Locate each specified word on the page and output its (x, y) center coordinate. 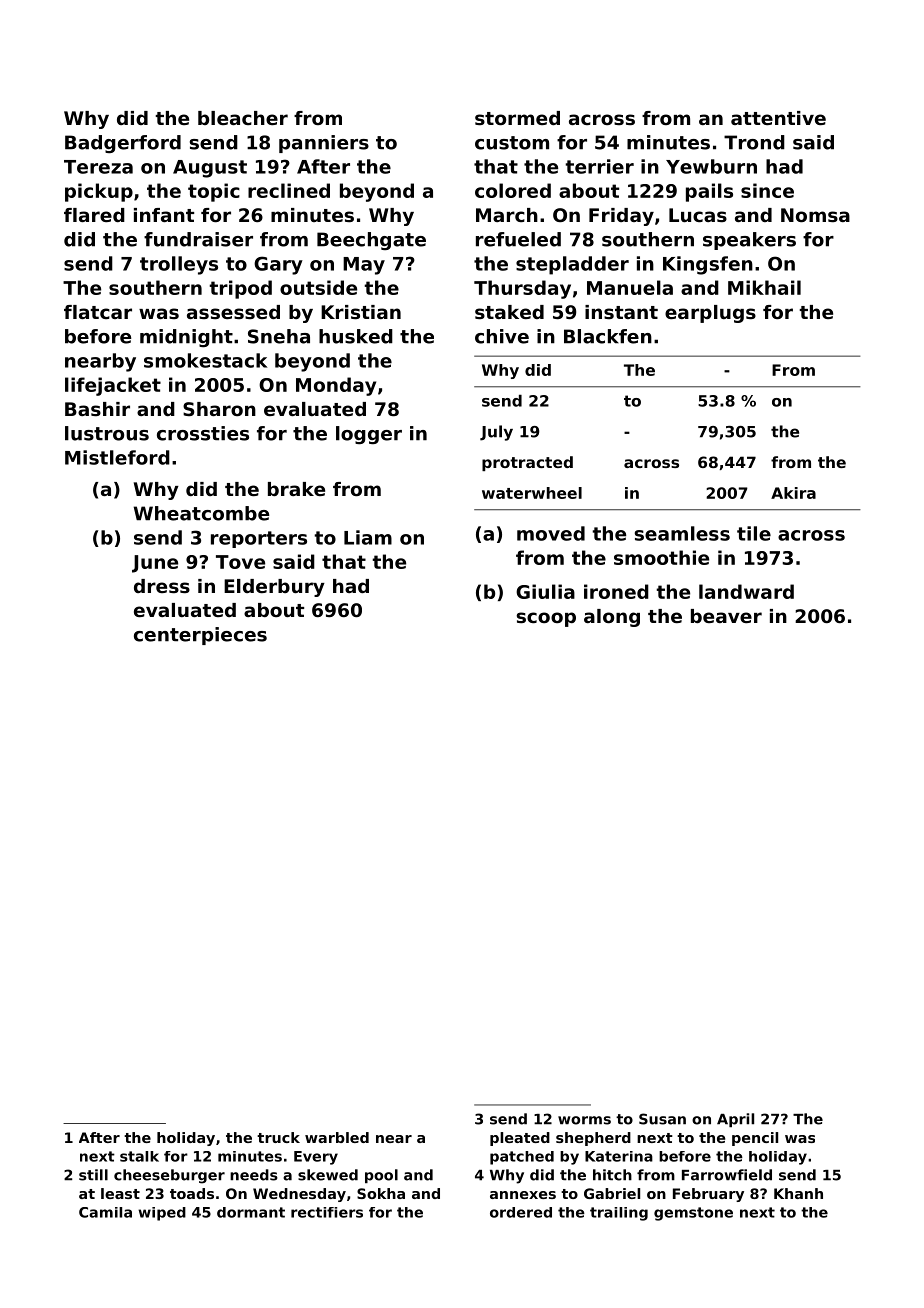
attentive (778, 118)
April (735, 1120)
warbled (337, 1137)
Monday (336, 386)
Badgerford (123, 144)
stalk (139, 1156)
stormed (517, 118)
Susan (662, 1119)
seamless (682, 533)
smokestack (205, 360)
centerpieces (200, 636)
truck (278, 1137)
